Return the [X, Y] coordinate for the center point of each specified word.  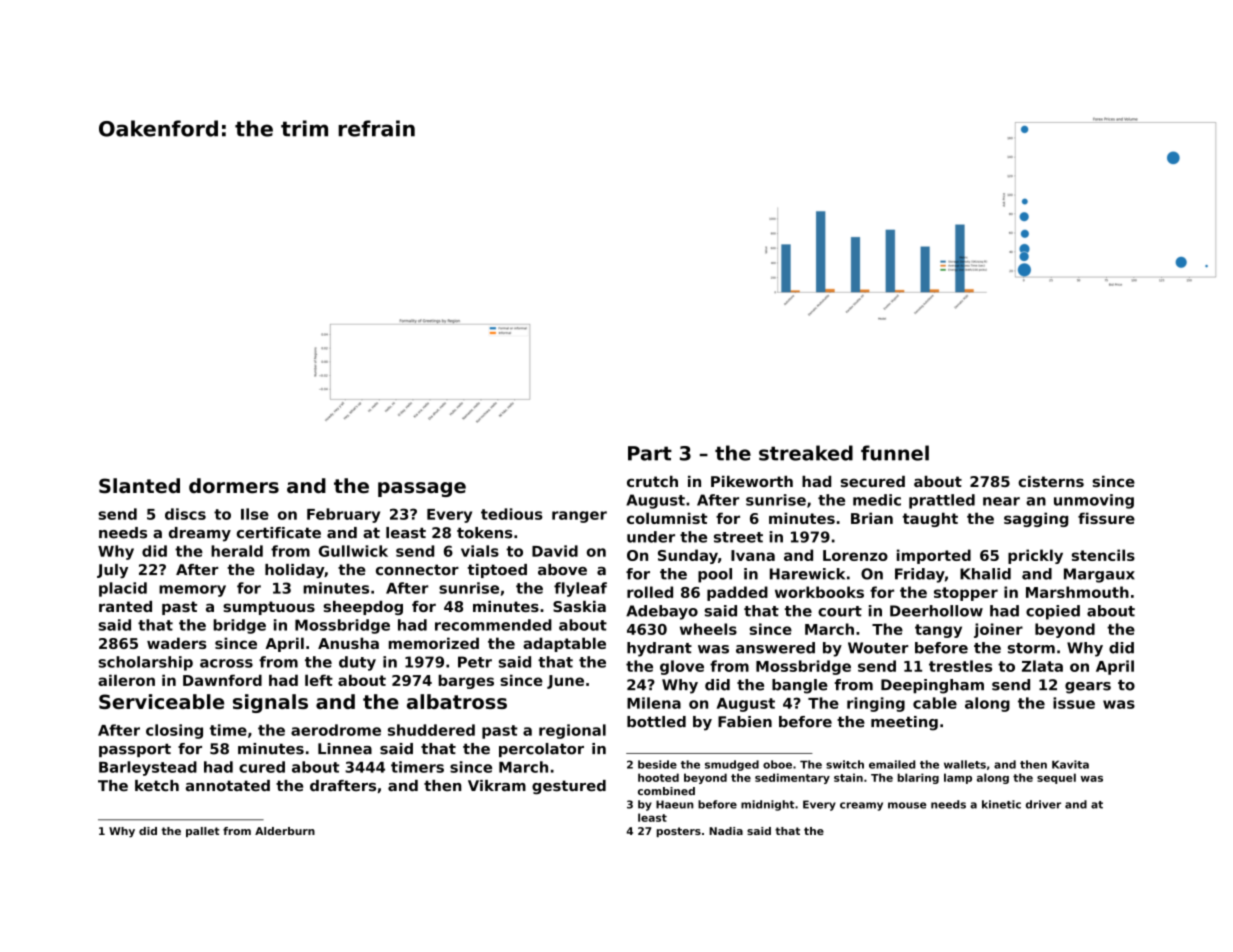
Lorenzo [855, 555]
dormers [234, 486]
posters [679, 832]
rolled [650, 592]
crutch [652, 481]
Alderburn [285, 831]
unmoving [1094, 501]
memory [192, 591]
